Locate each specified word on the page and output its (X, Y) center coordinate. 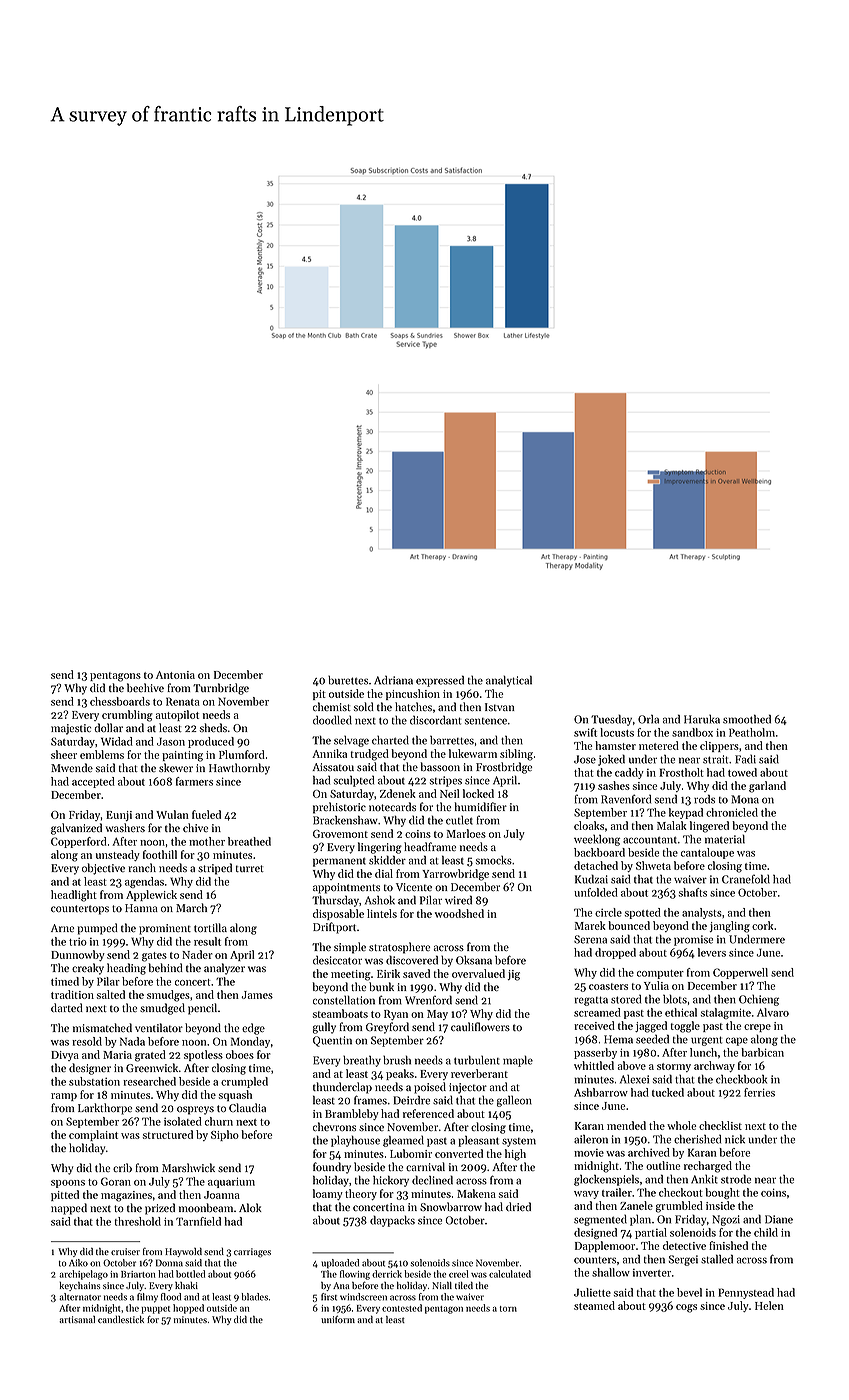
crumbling (127, 716)
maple (518, 1061)
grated (150, 1056)
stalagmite (726, 1013)
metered (659, 745)
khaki (186, 1285)
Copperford (79, 842)
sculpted (354, 781)
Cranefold (746, 879)
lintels (382, 913)
